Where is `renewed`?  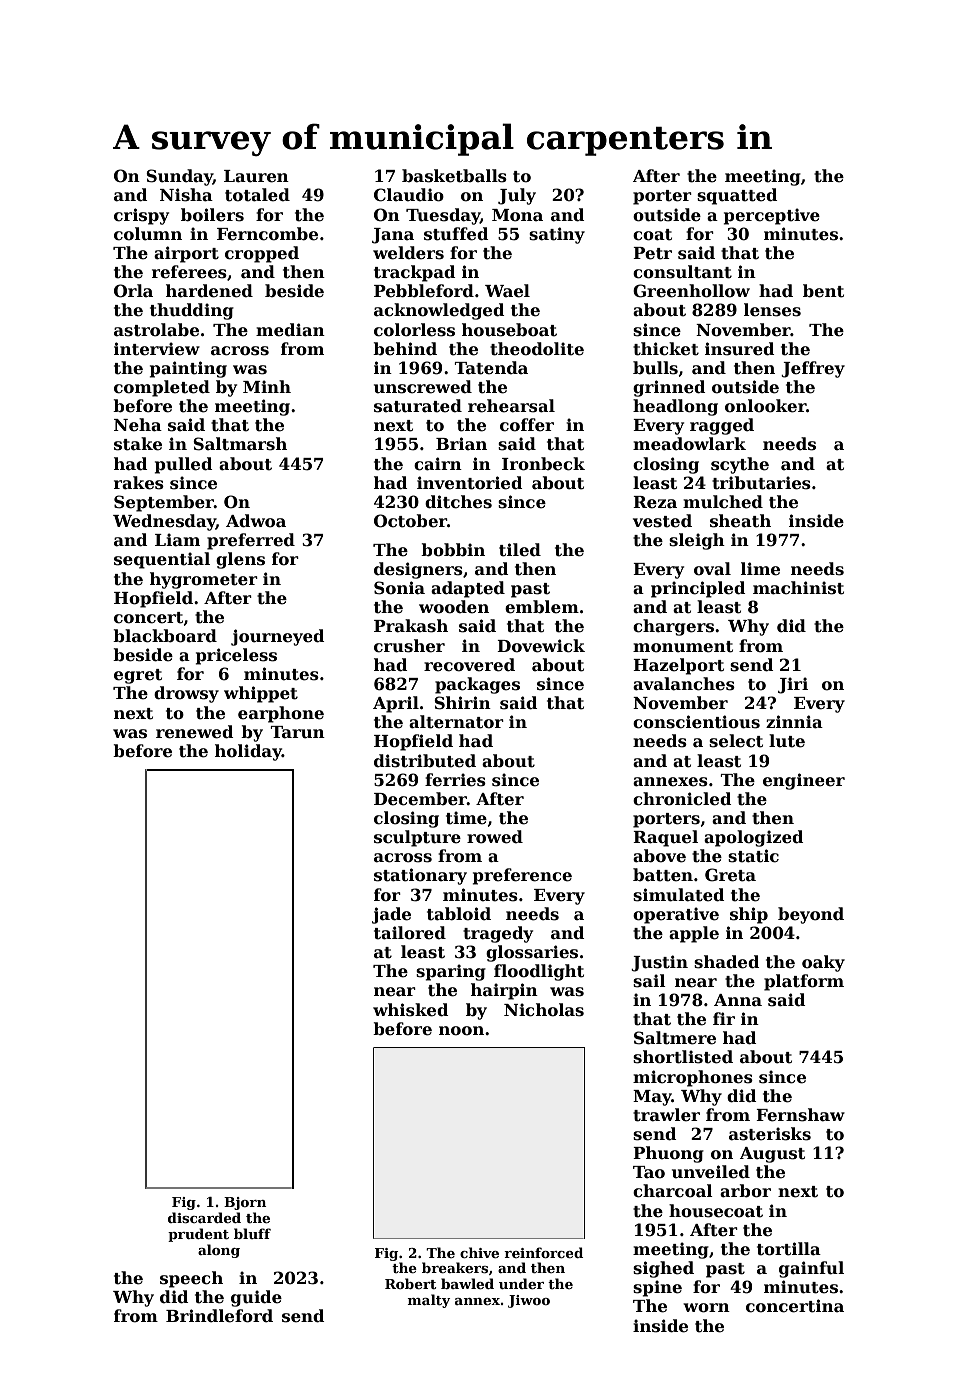 renewed is located at coordinates (195, 732).
